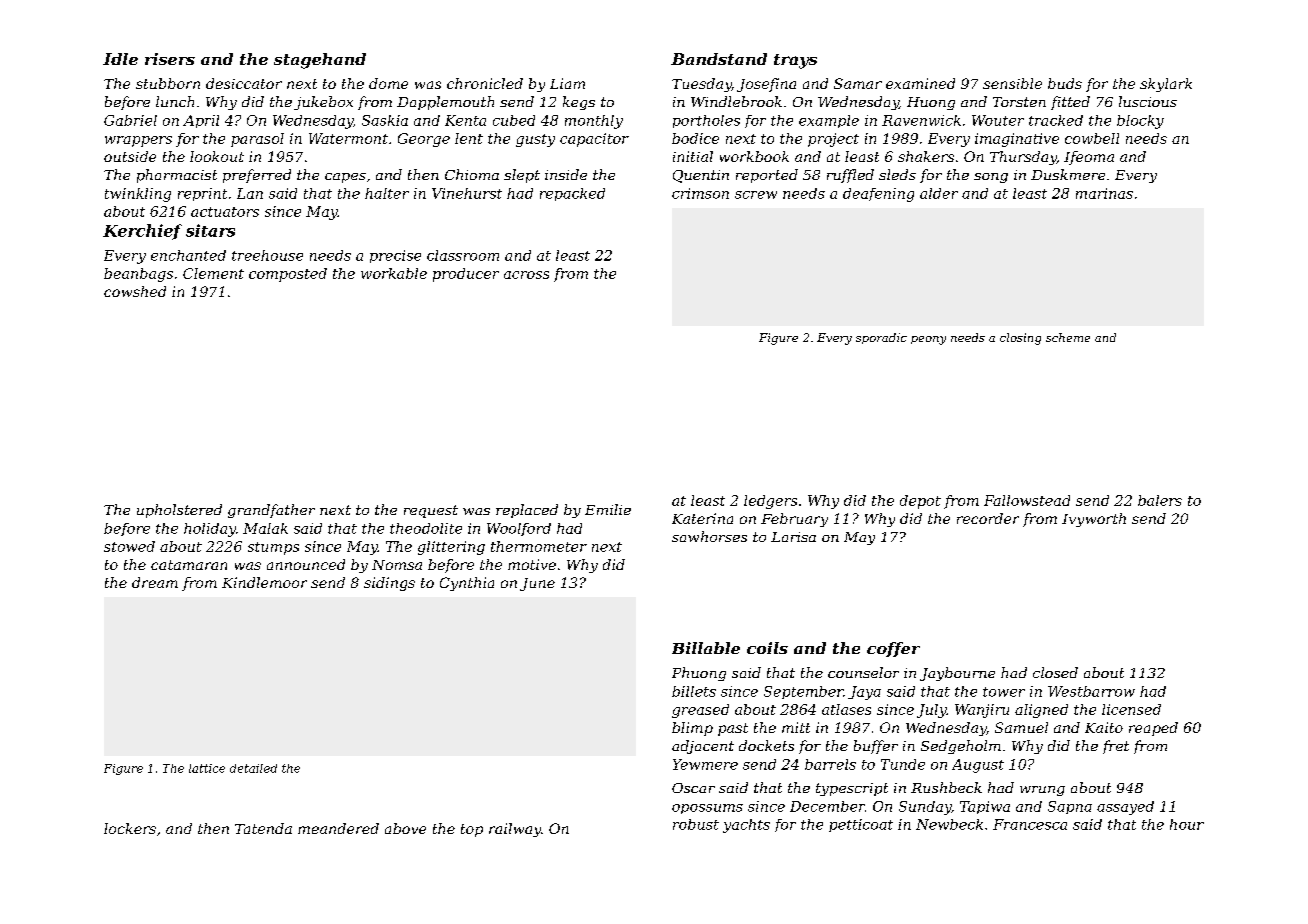 The image size is (1308, 924). Describe the element at coordinates (129, 546) in the screenshot. I see `stowed` at that location.
